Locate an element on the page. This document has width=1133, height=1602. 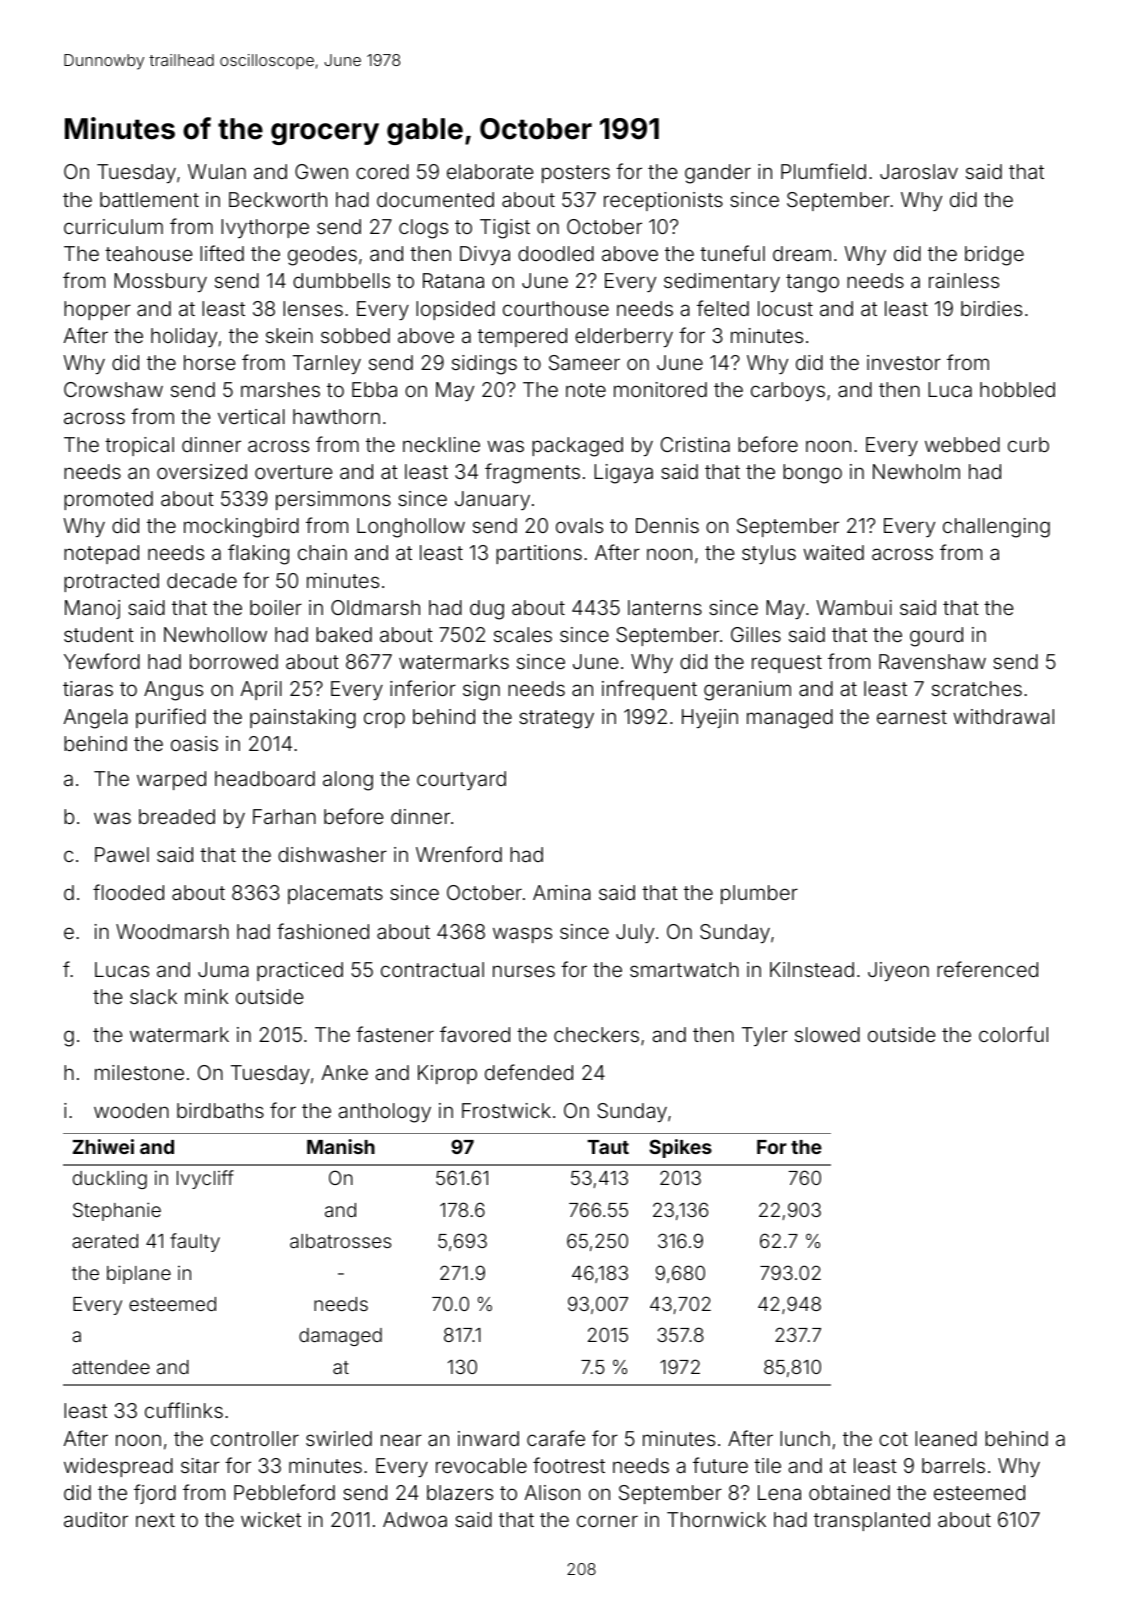
smartwatch is located at coordinates (684, 969).
